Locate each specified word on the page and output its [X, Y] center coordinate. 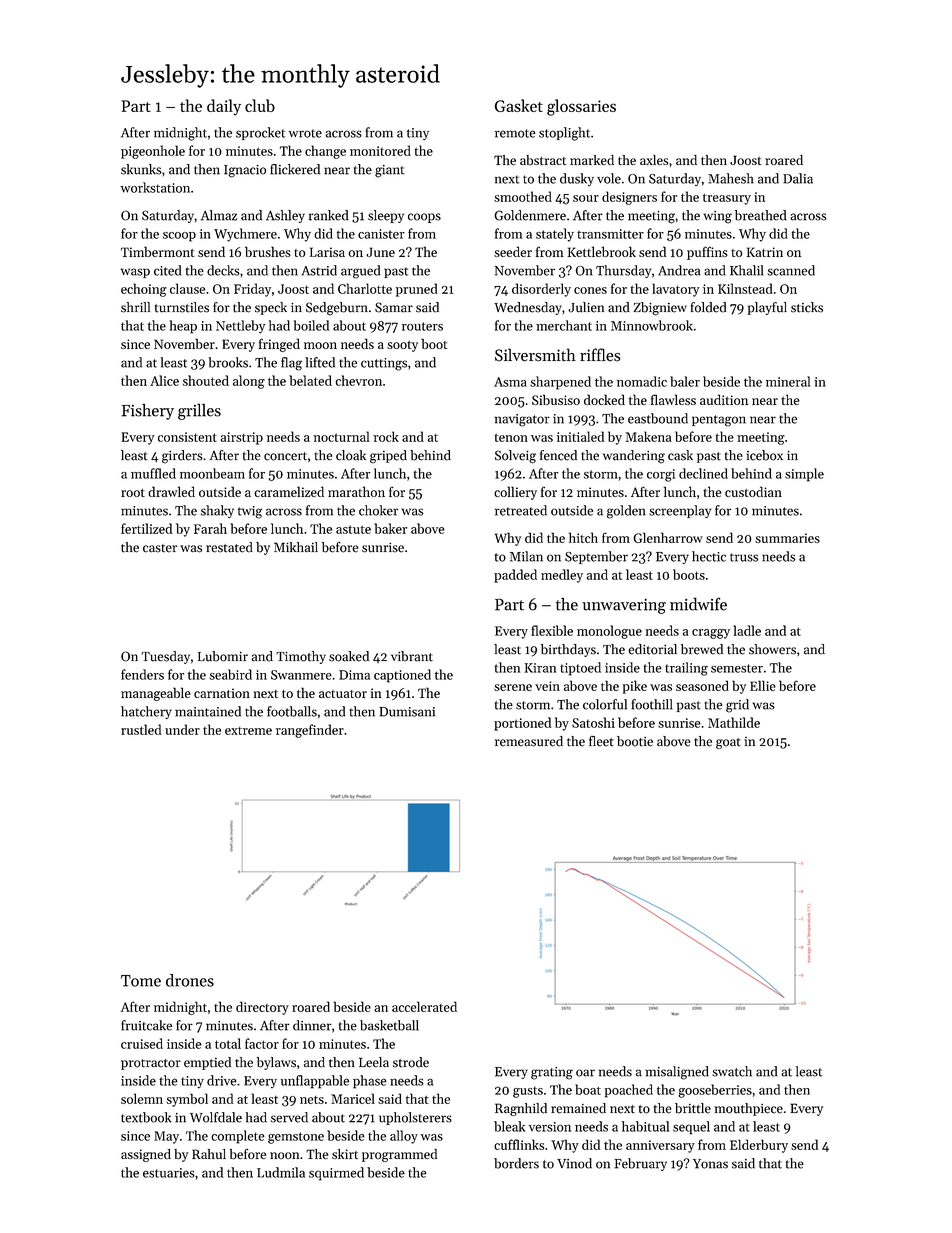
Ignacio [245, 171]
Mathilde [734, 722]
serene [513, 687]
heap [183, 327]
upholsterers [415, 1118]
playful [767, 308]
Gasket [519, 105]
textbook [146, 1117]
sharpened [560, 383]
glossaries [581, 107]
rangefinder [310, 731]
